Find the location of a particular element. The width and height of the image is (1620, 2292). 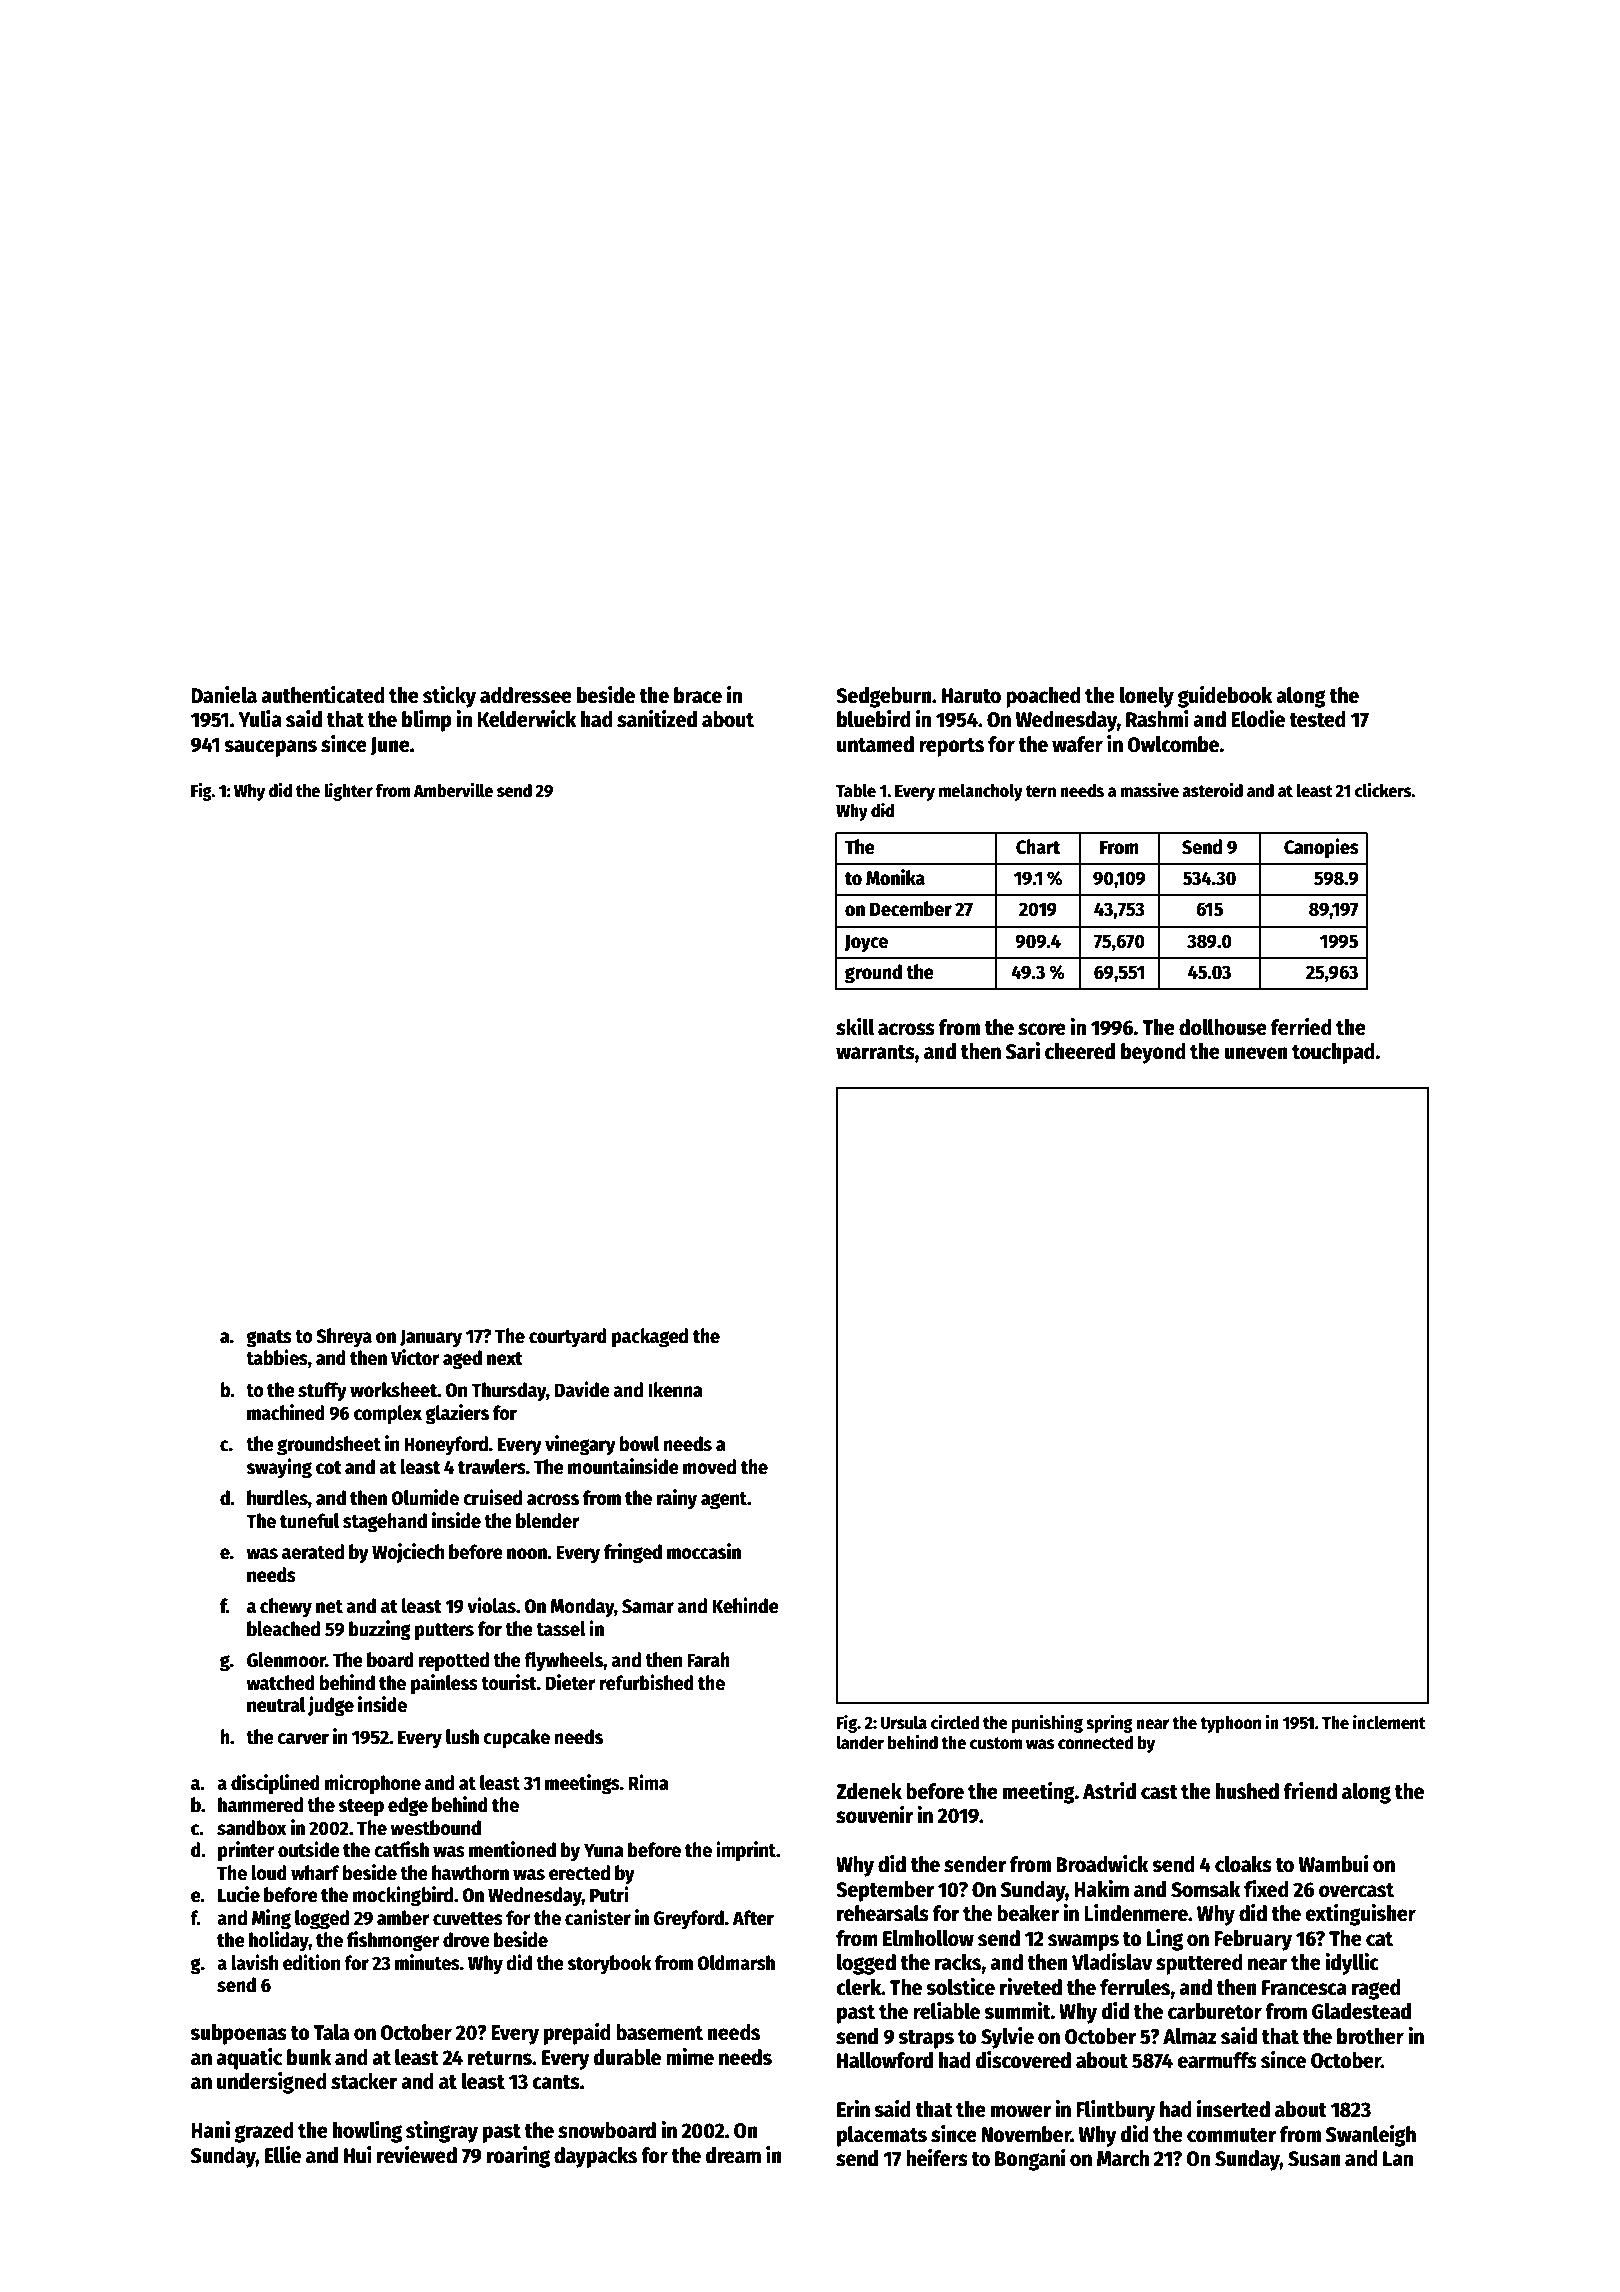

friend is located at coordinates (1310, 1791).
